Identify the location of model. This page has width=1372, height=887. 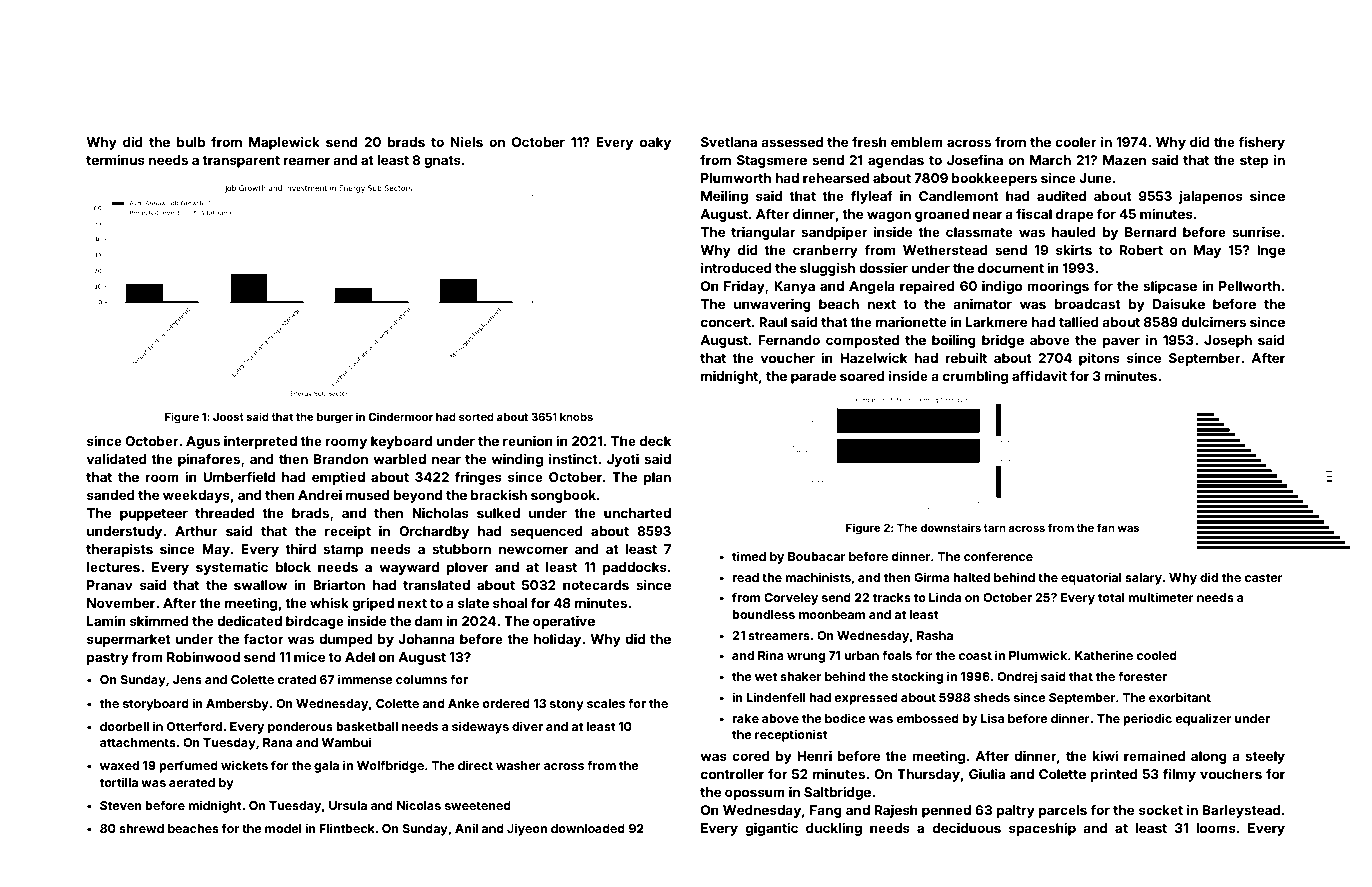
(283, 828).
